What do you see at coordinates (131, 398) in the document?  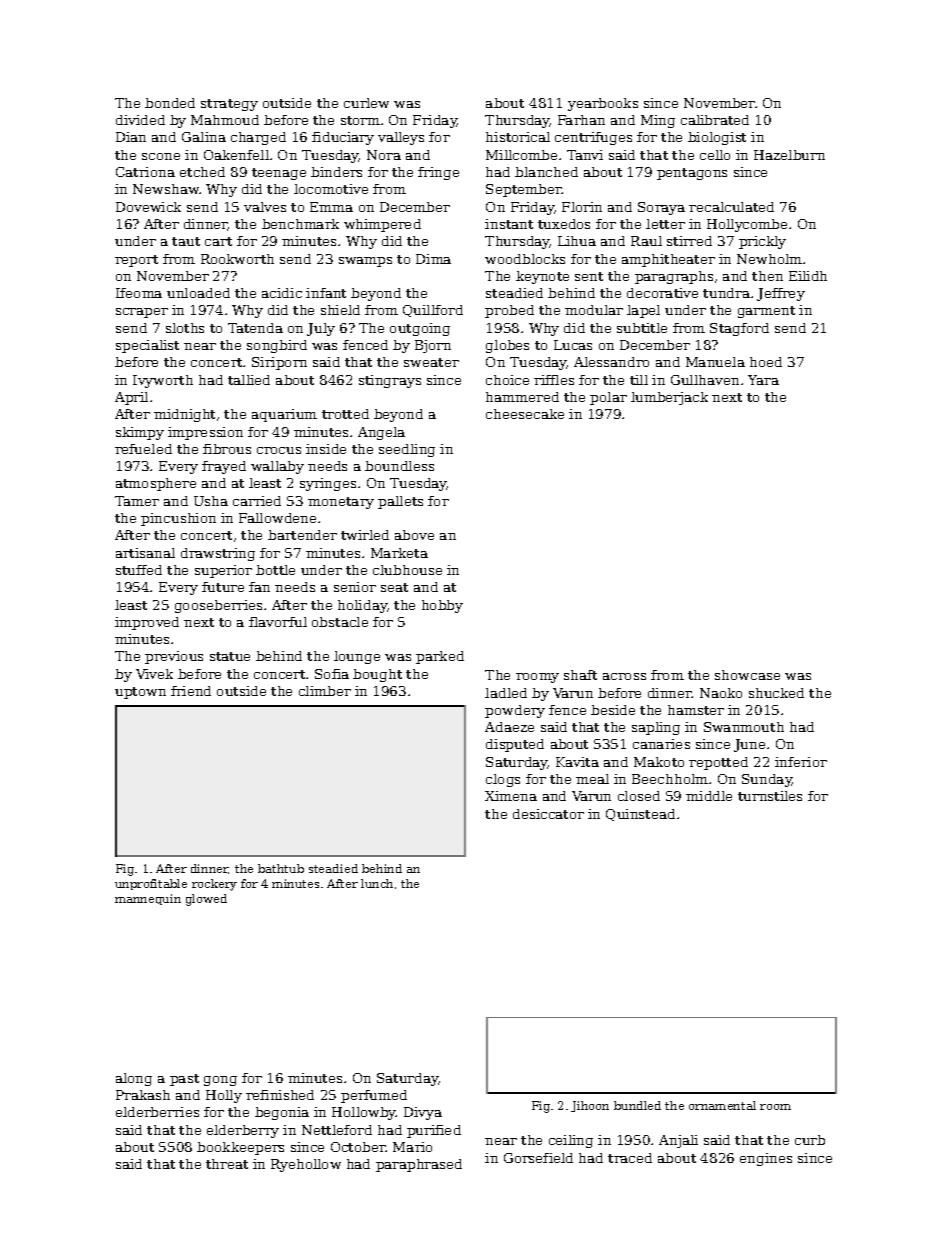 I see `April` at bounding box center [131, 398].
